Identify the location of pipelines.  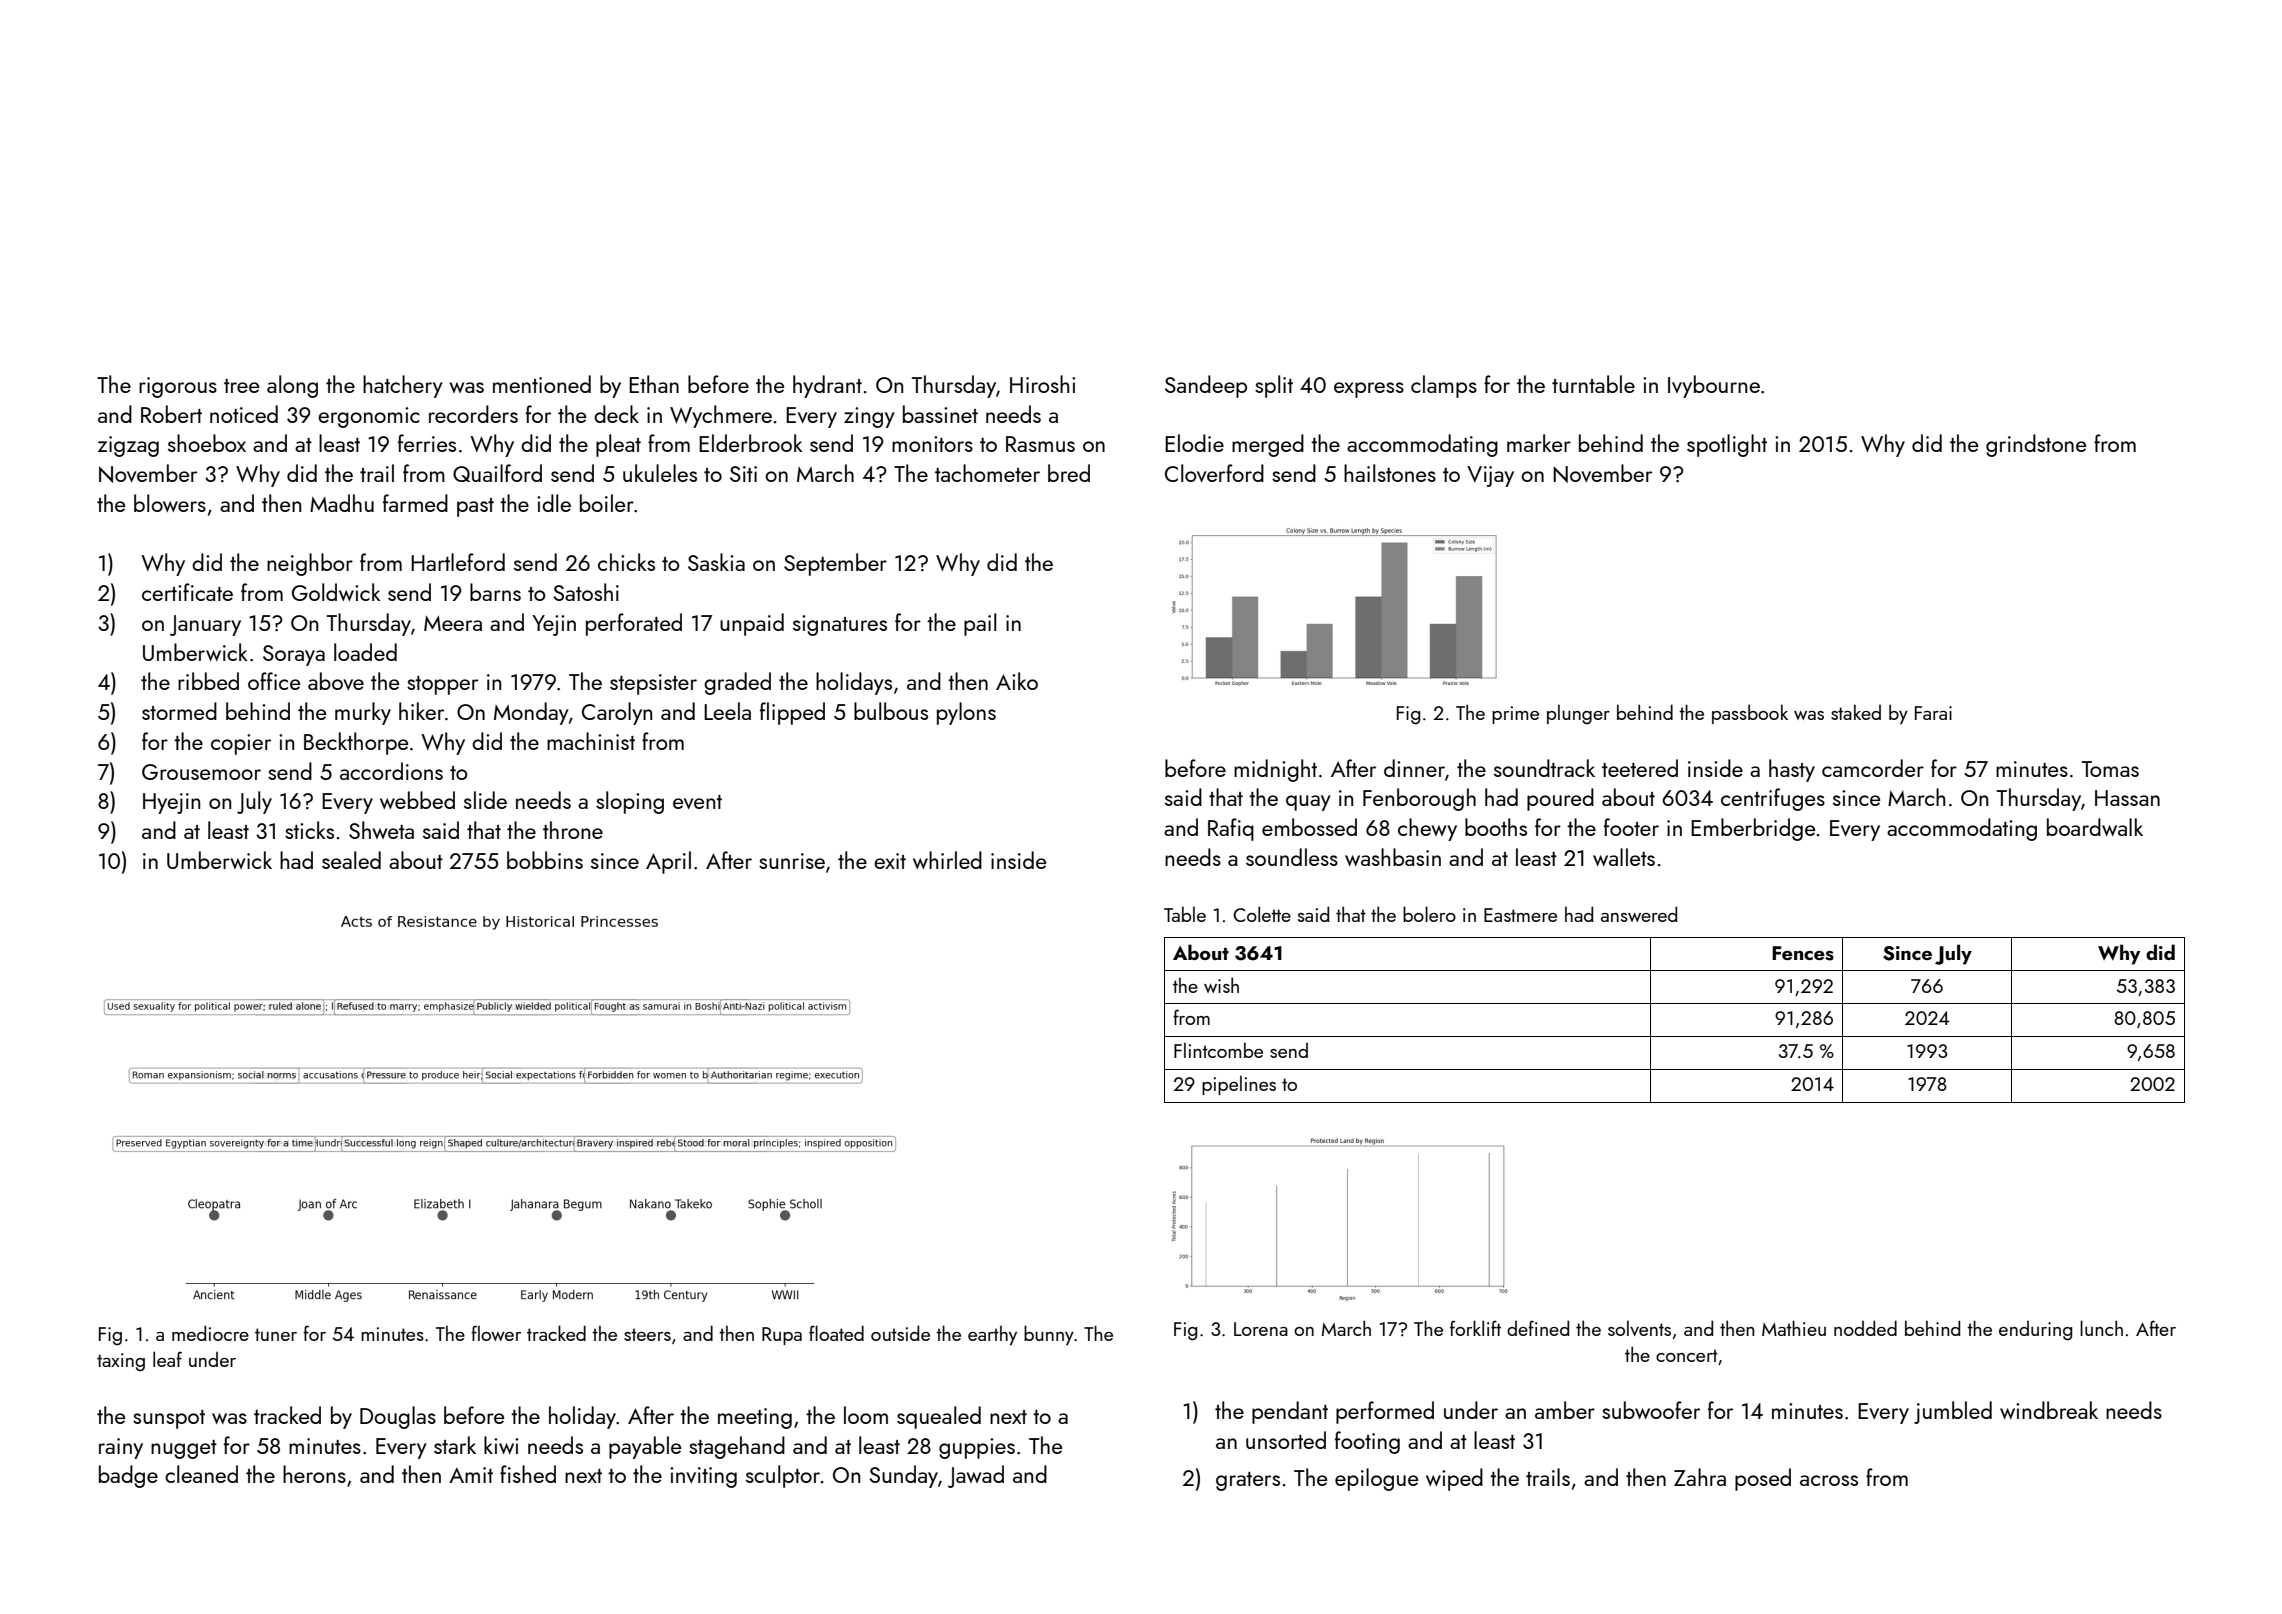
(1239, 1085).
